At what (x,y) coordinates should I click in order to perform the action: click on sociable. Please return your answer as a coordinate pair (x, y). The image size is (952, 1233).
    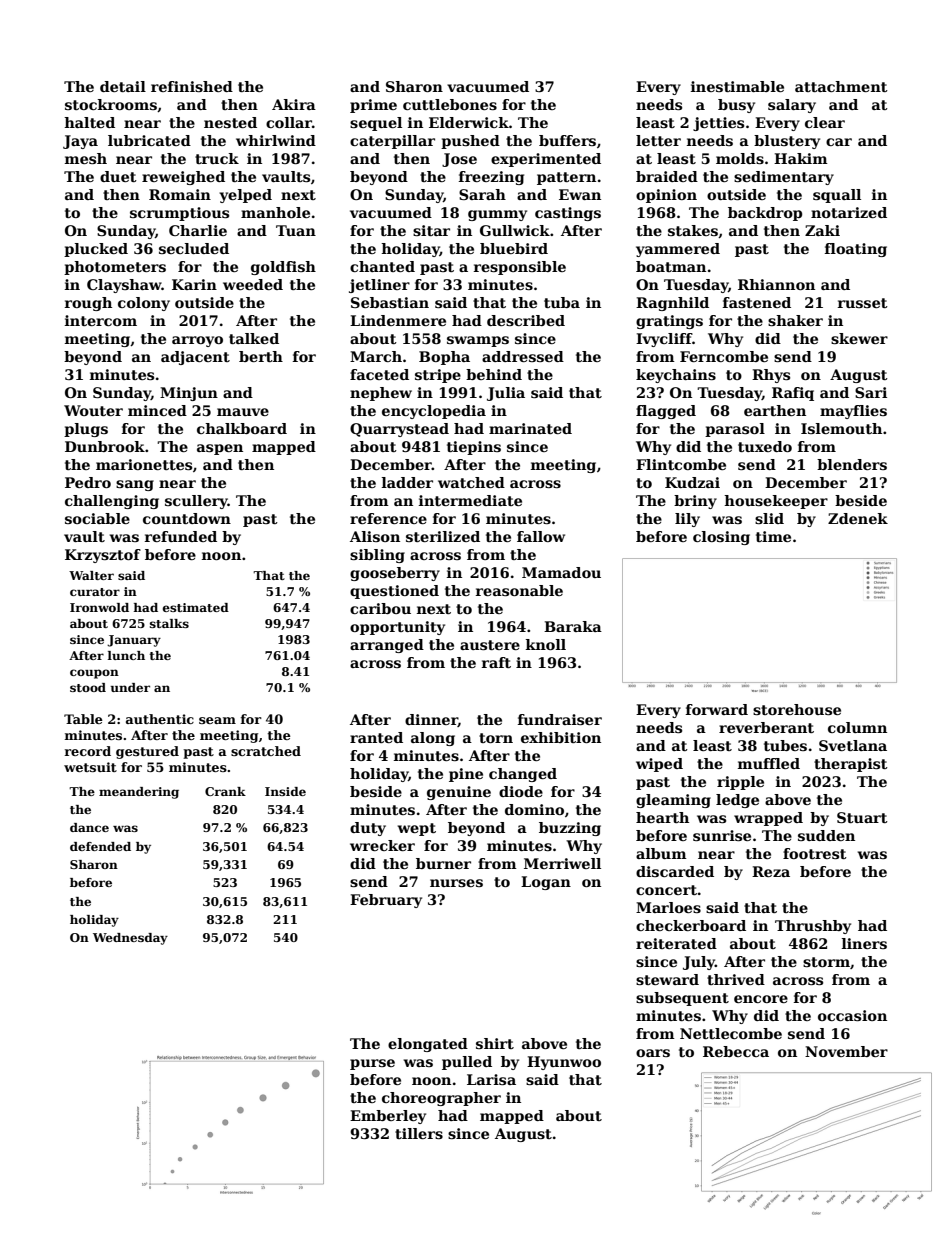
    Looking at the image, I should click on (97, 518).
